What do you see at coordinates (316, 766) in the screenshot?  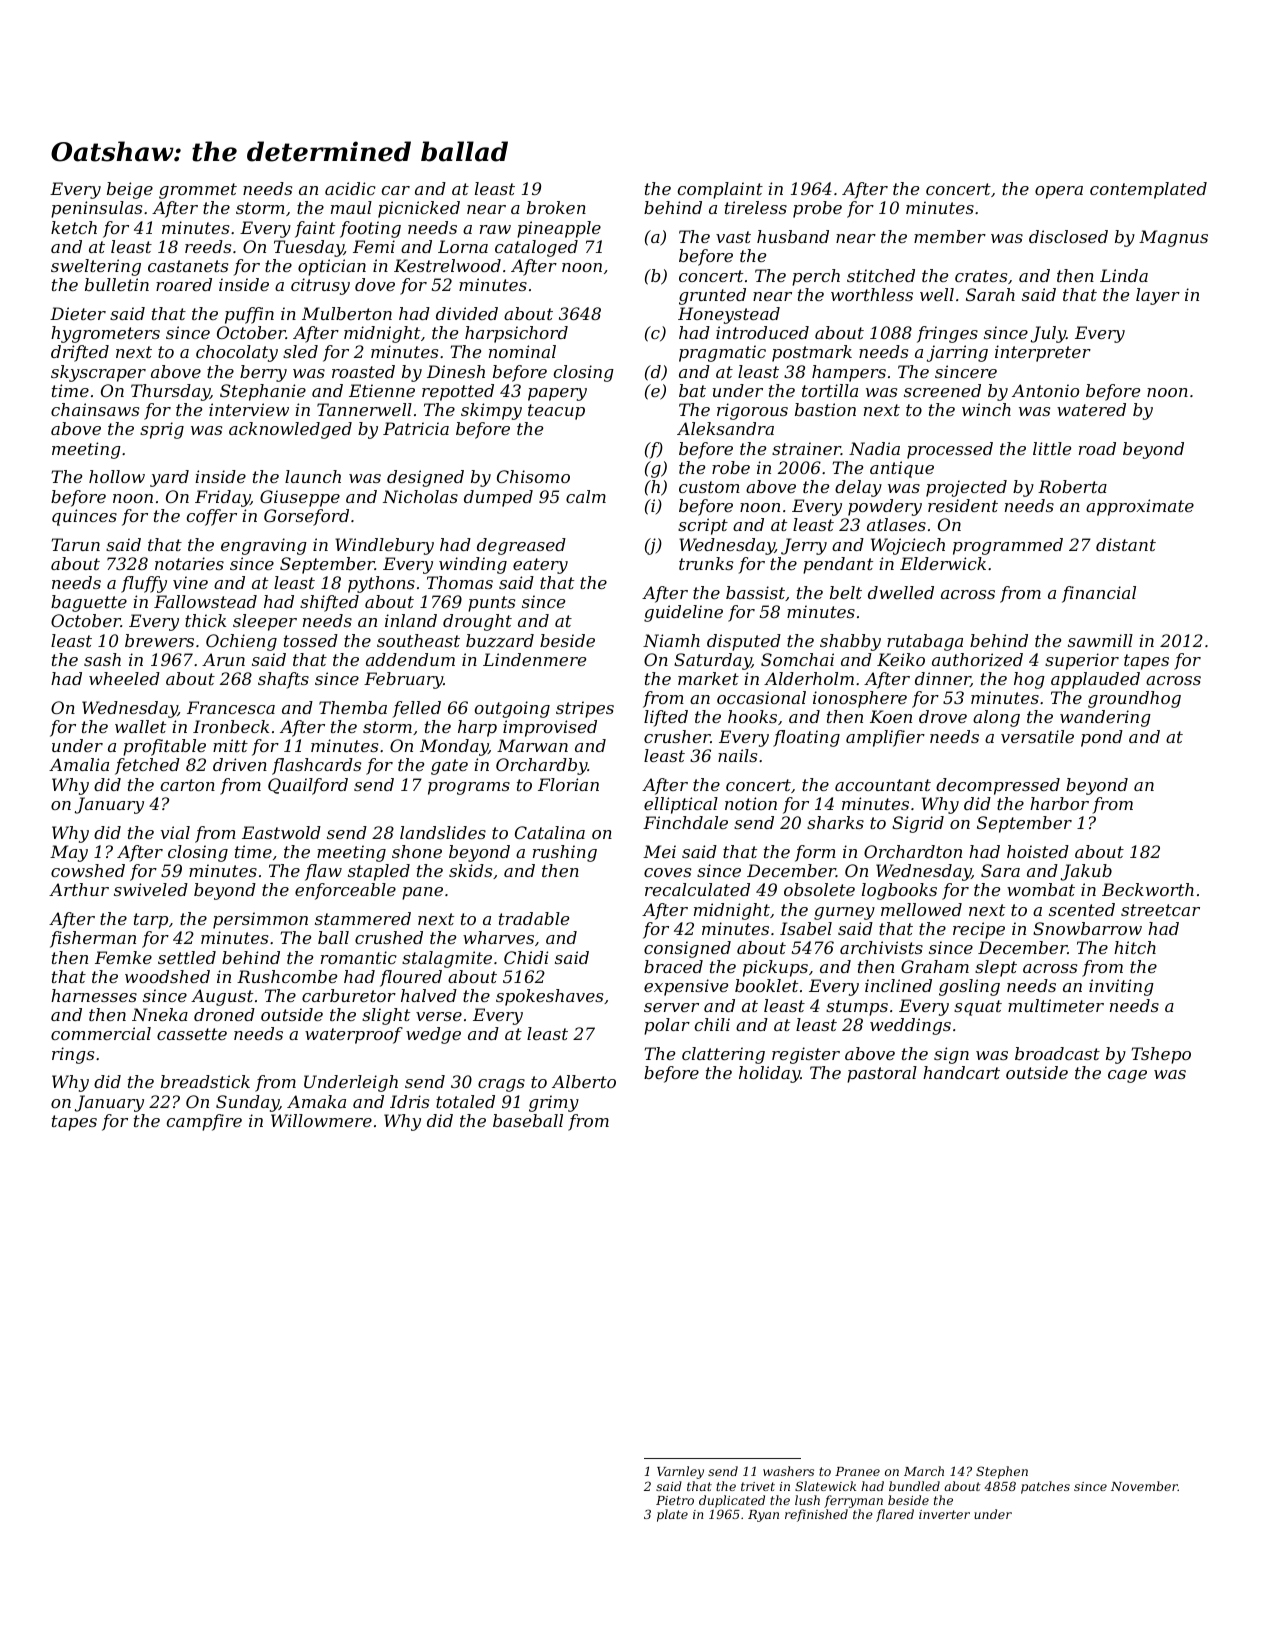 I see `flashcards` at bounding box center [316, 766].
